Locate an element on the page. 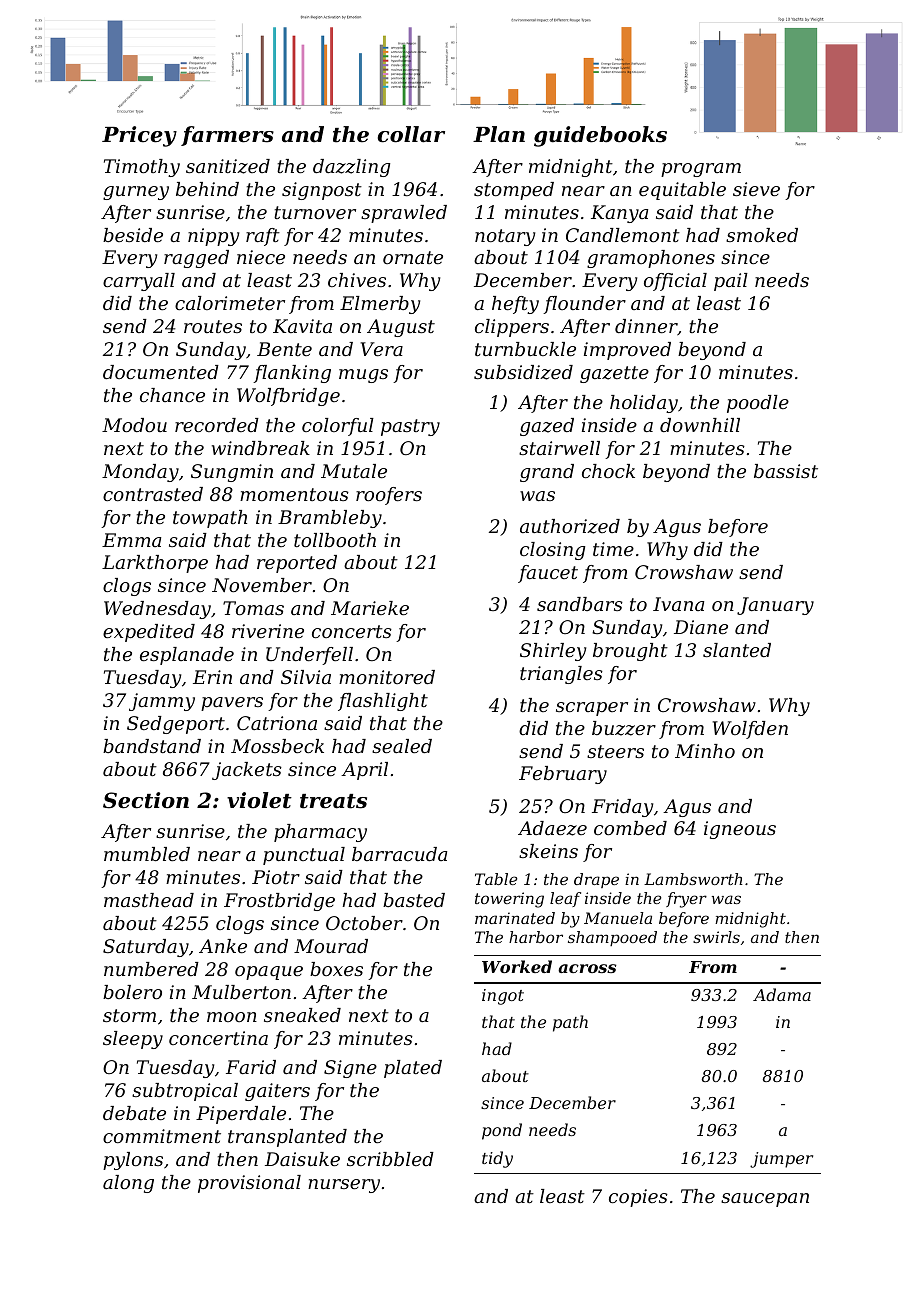  chock is located at coordinates (608, 471).
